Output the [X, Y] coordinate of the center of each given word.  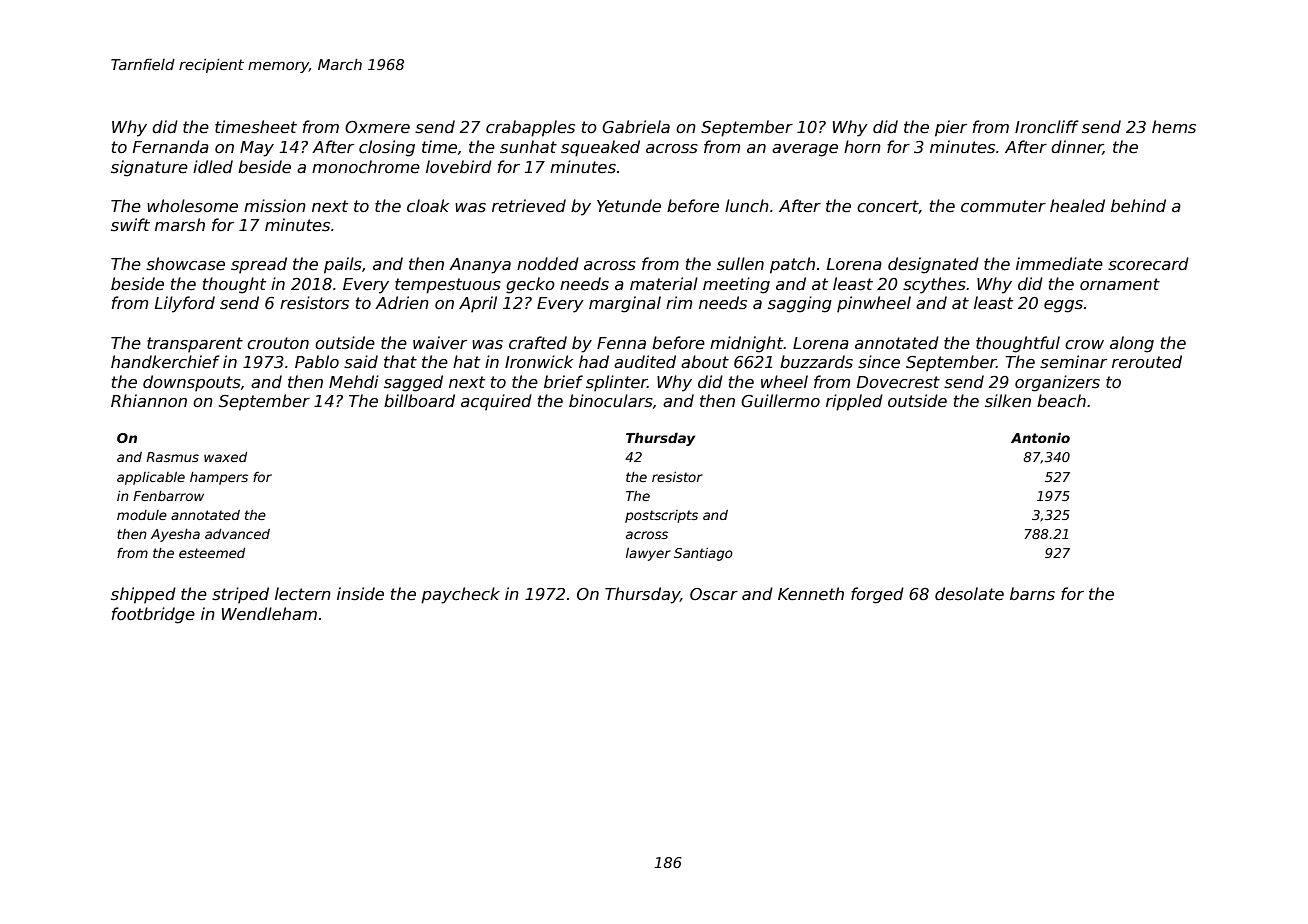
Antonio [1040, 437]
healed [1077, 206]
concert [888, 207]
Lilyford [185, 304]
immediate [1059, 264]
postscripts [661, 516]
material [664, 284]
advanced [237, 534]
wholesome [192, 206]
